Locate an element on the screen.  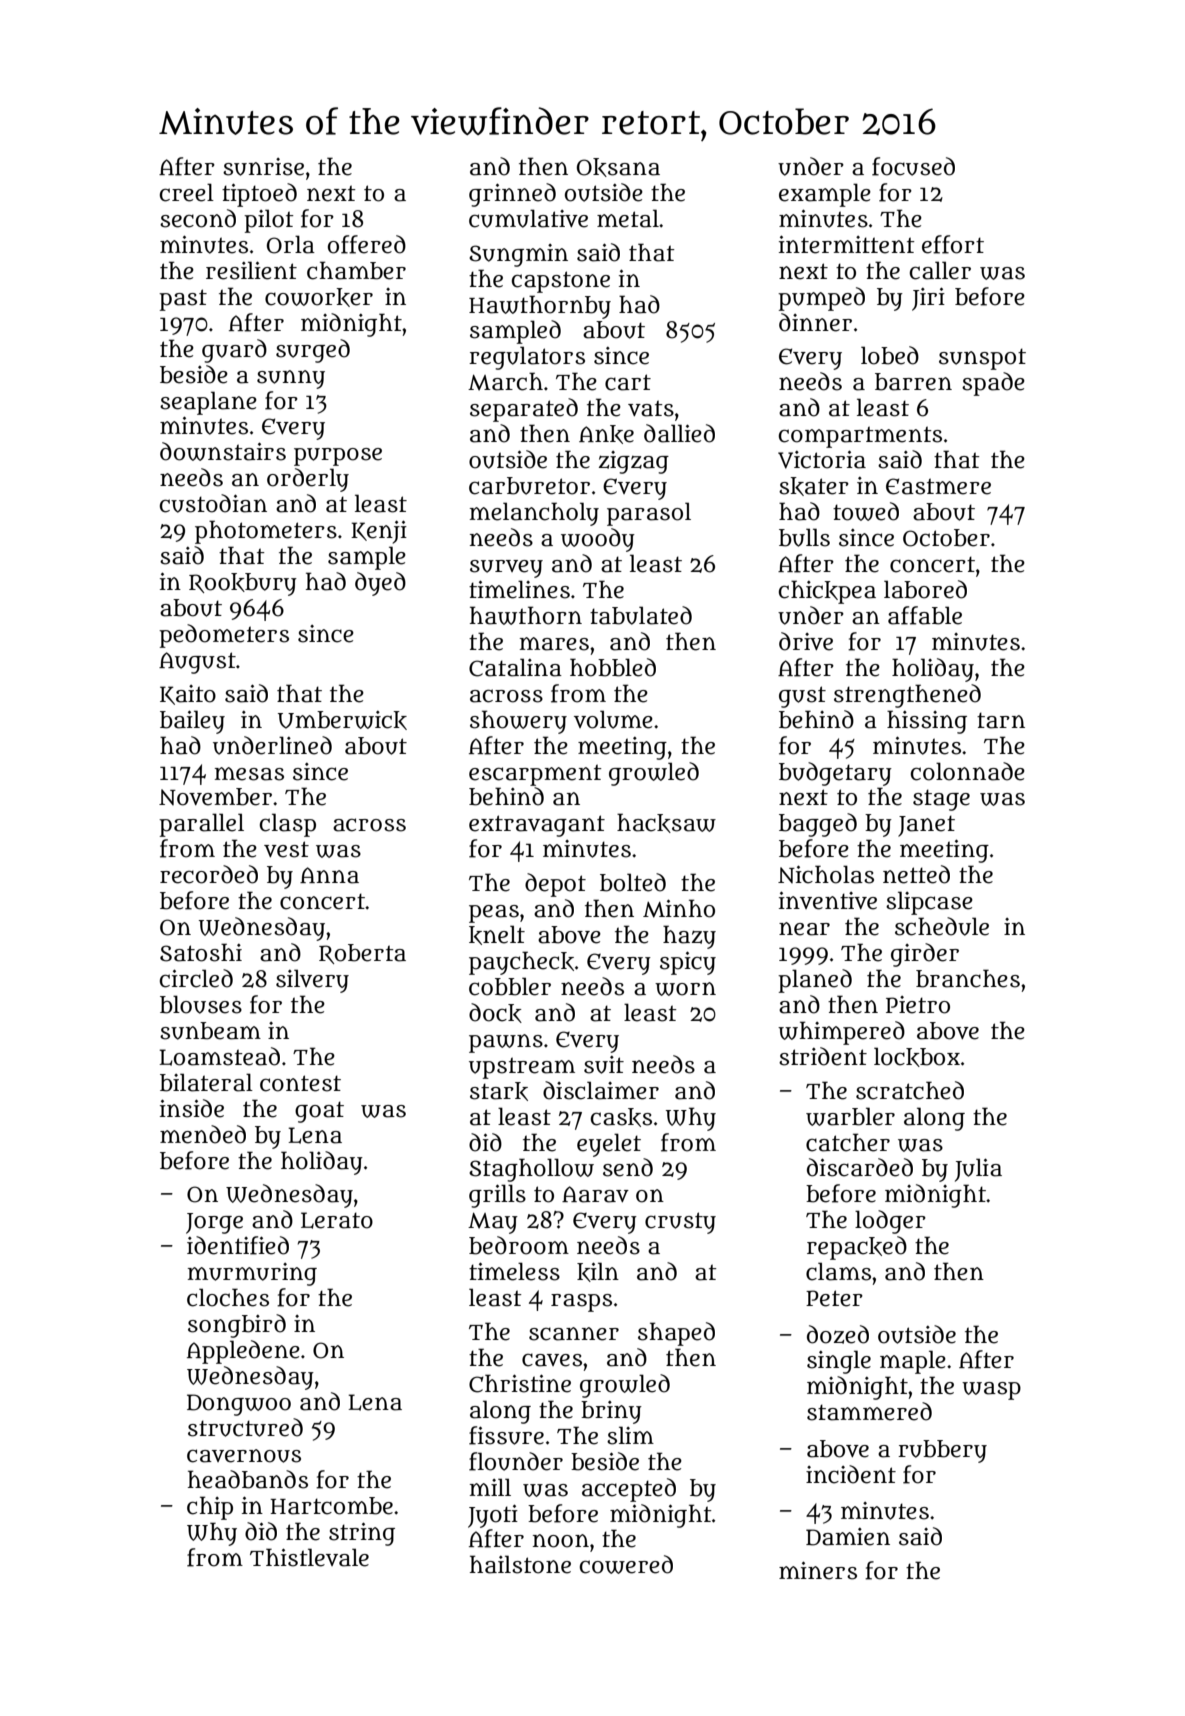
intermittent is located at coordinates (847, 244).
